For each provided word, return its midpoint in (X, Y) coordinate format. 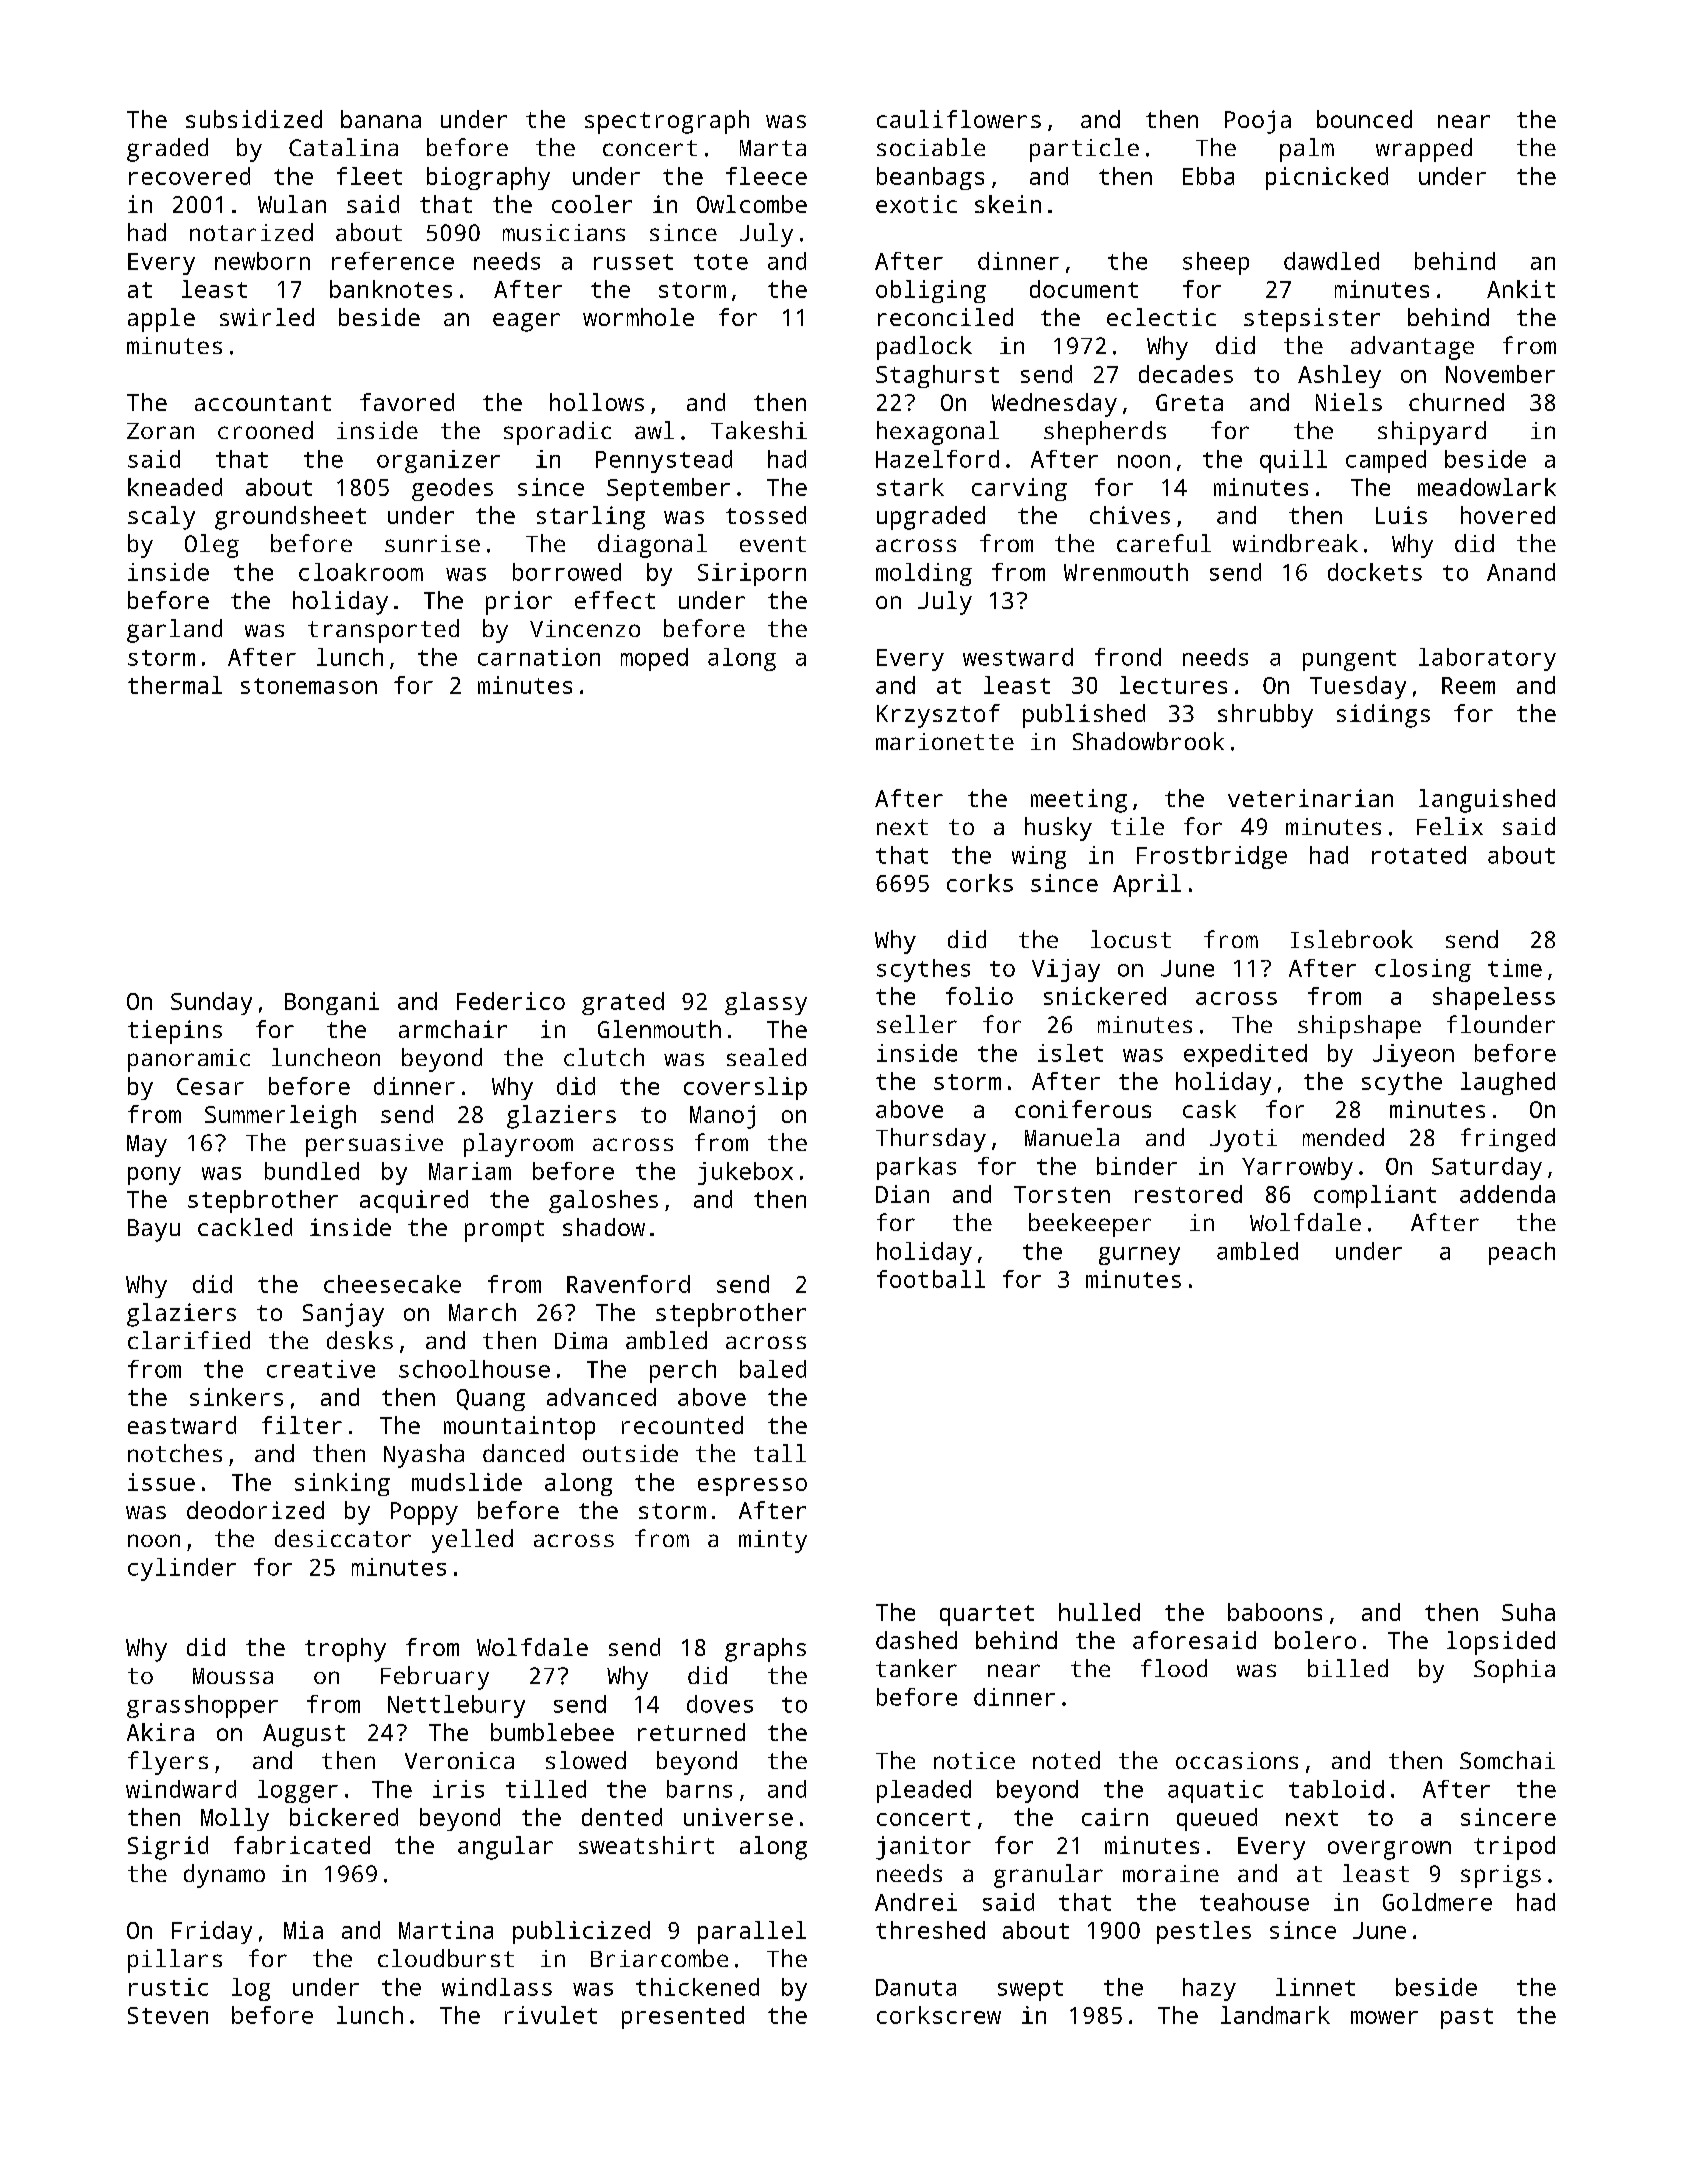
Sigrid (168, 1848)
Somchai (1507, 1760)
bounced (1364, 119)
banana (381, 119)
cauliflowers (959, 119)
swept (1030, 1990)
